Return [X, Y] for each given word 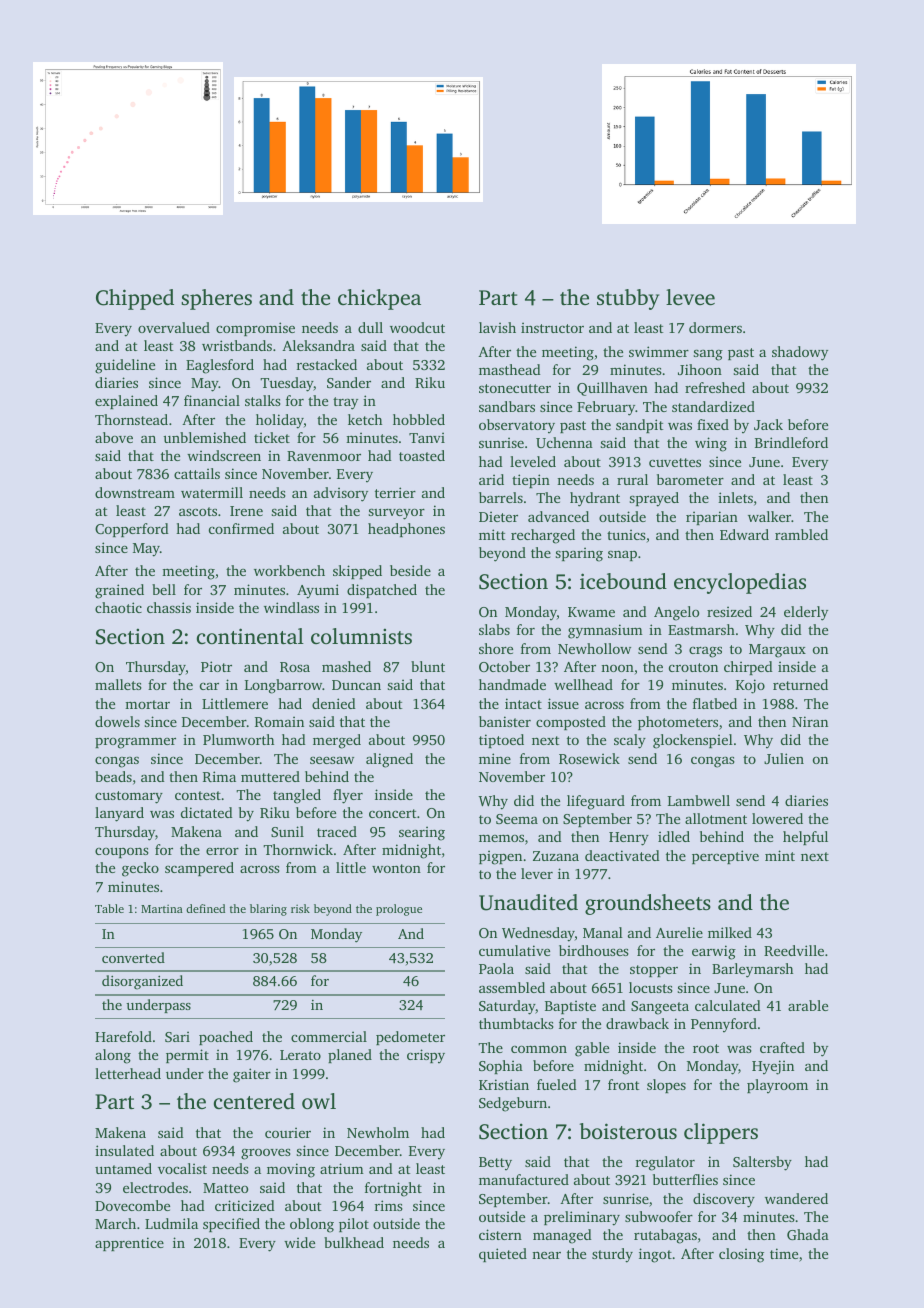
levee [690, 297]
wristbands [237, 345]
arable [808, 1005]
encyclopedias [740, 583]
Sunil [287, 831]
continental [250, 636]
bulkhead [354, 1242]
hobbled [419, 419]
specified [231, 1225]
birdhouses [594, 950]
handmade [512, 684]
